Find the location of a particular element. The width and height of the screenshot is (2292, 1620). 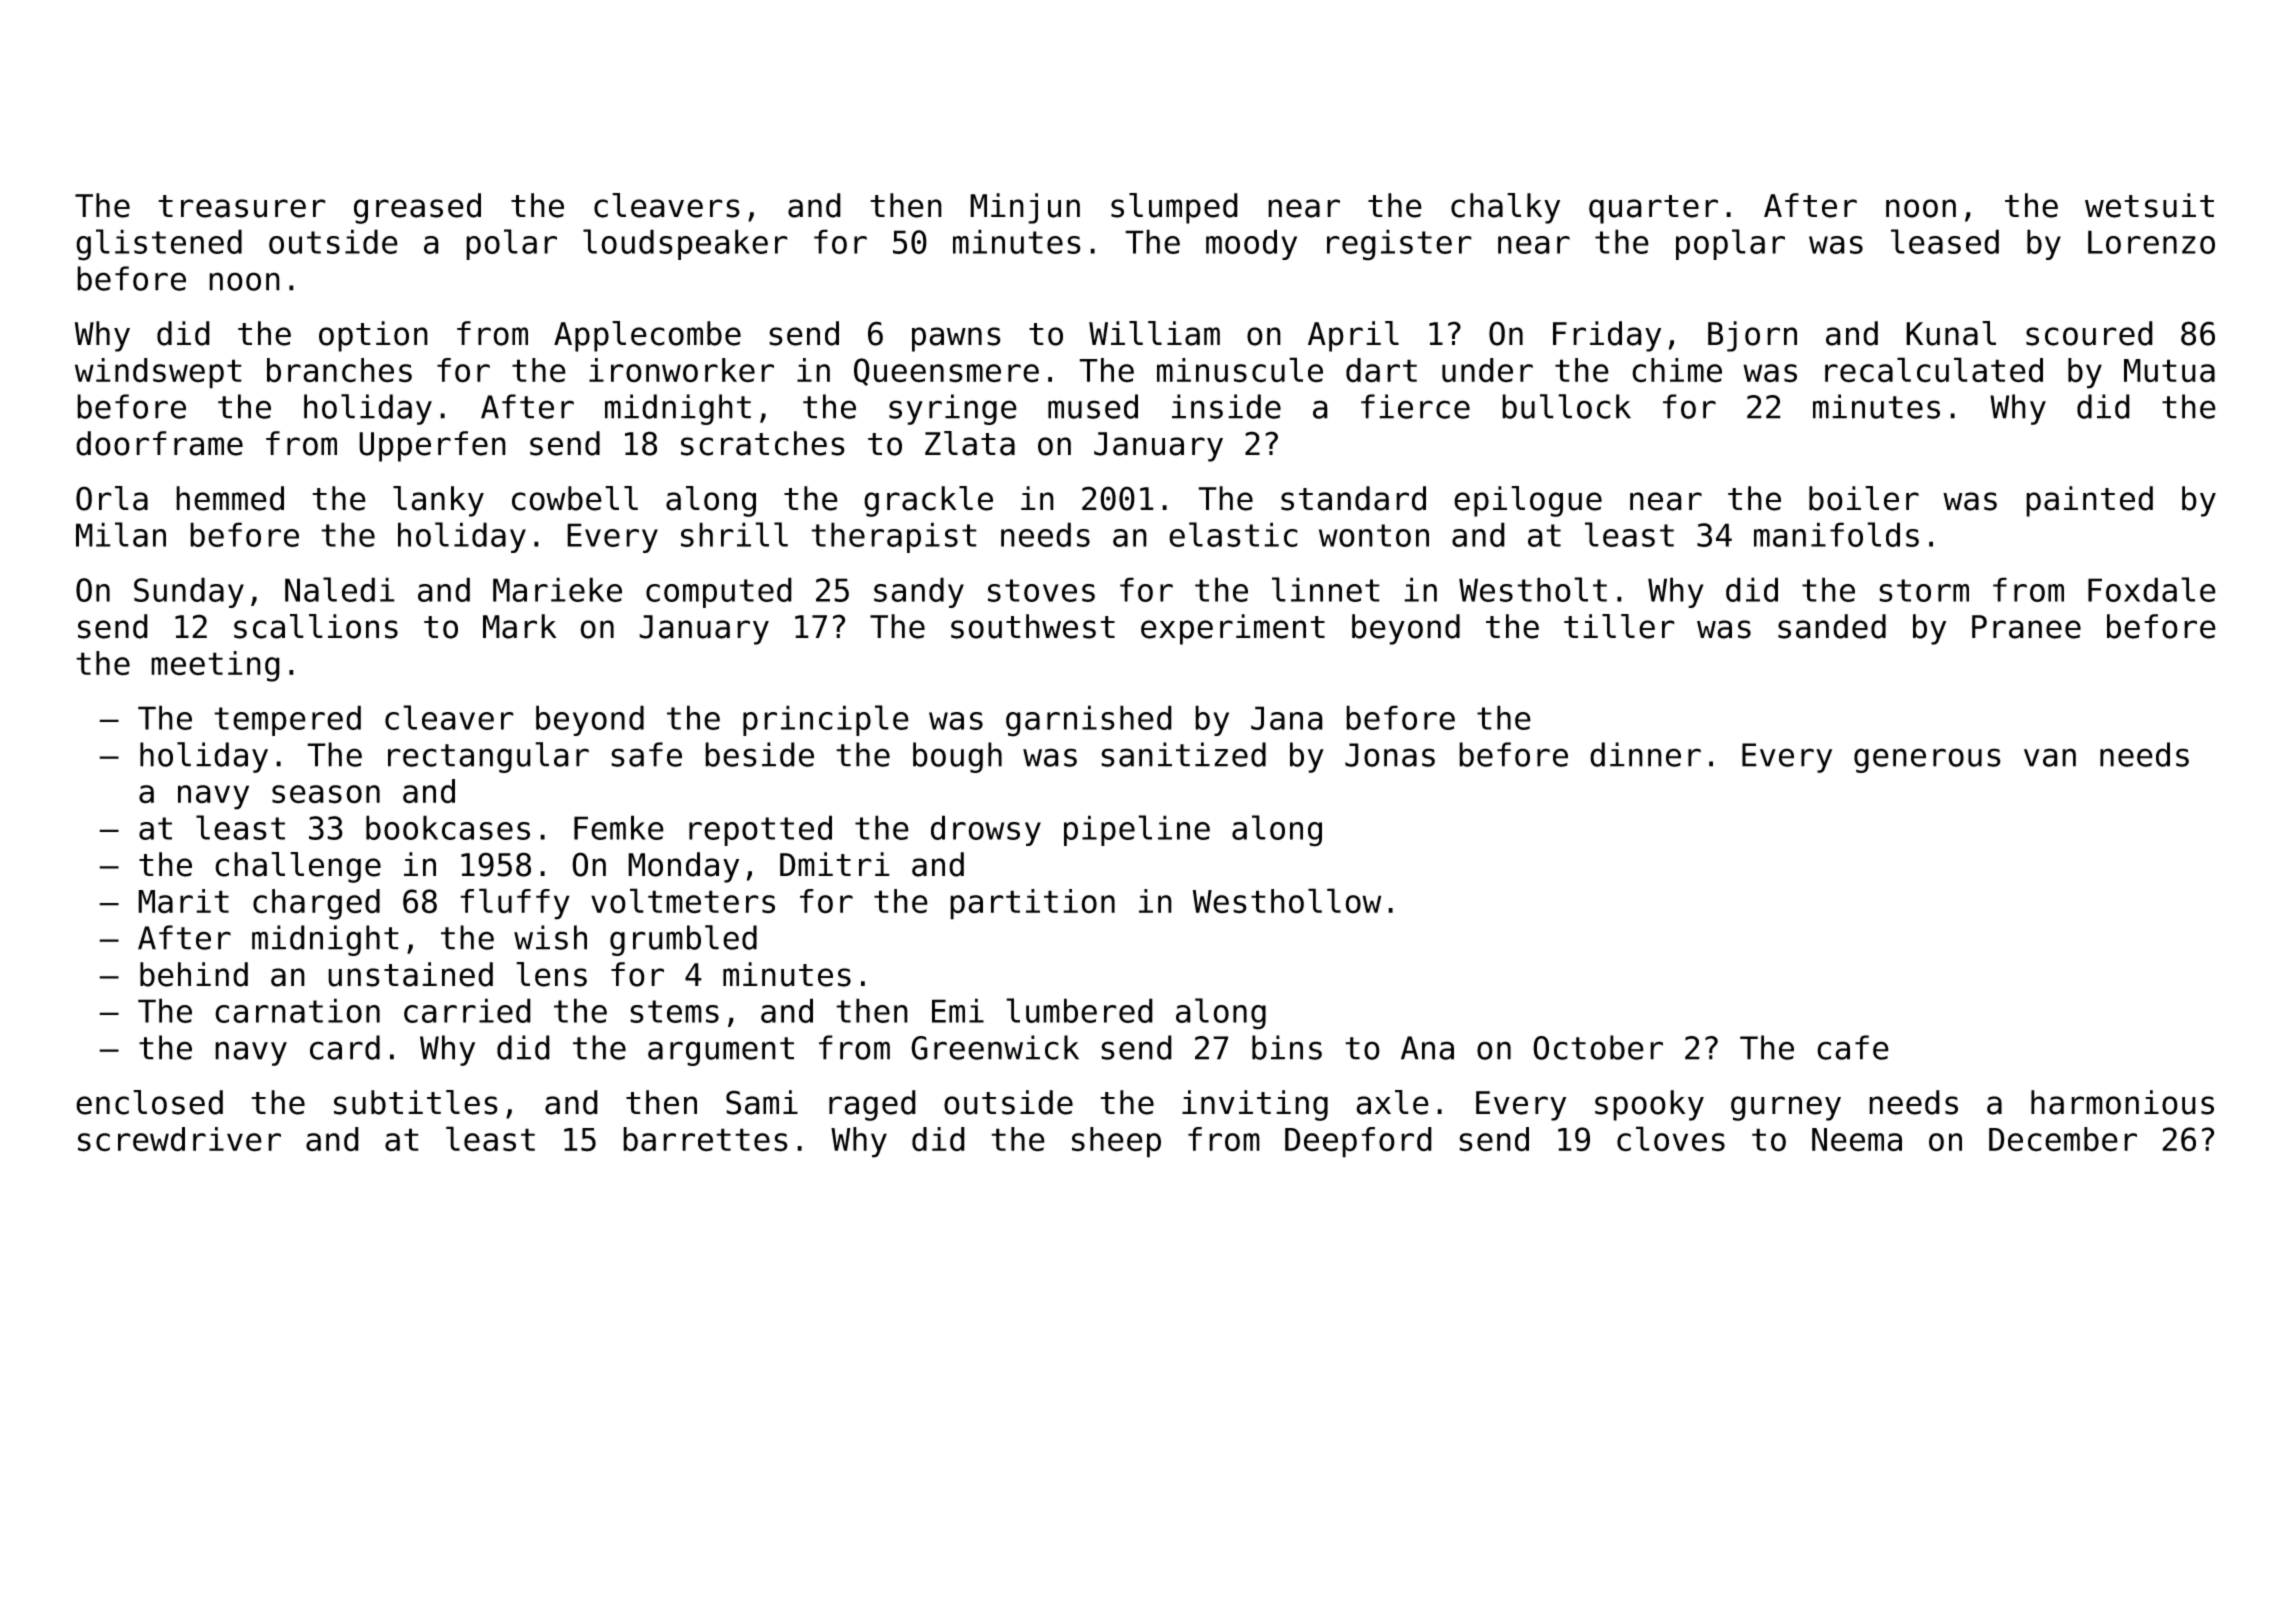

Mark is located at coordinates (520, 626).
